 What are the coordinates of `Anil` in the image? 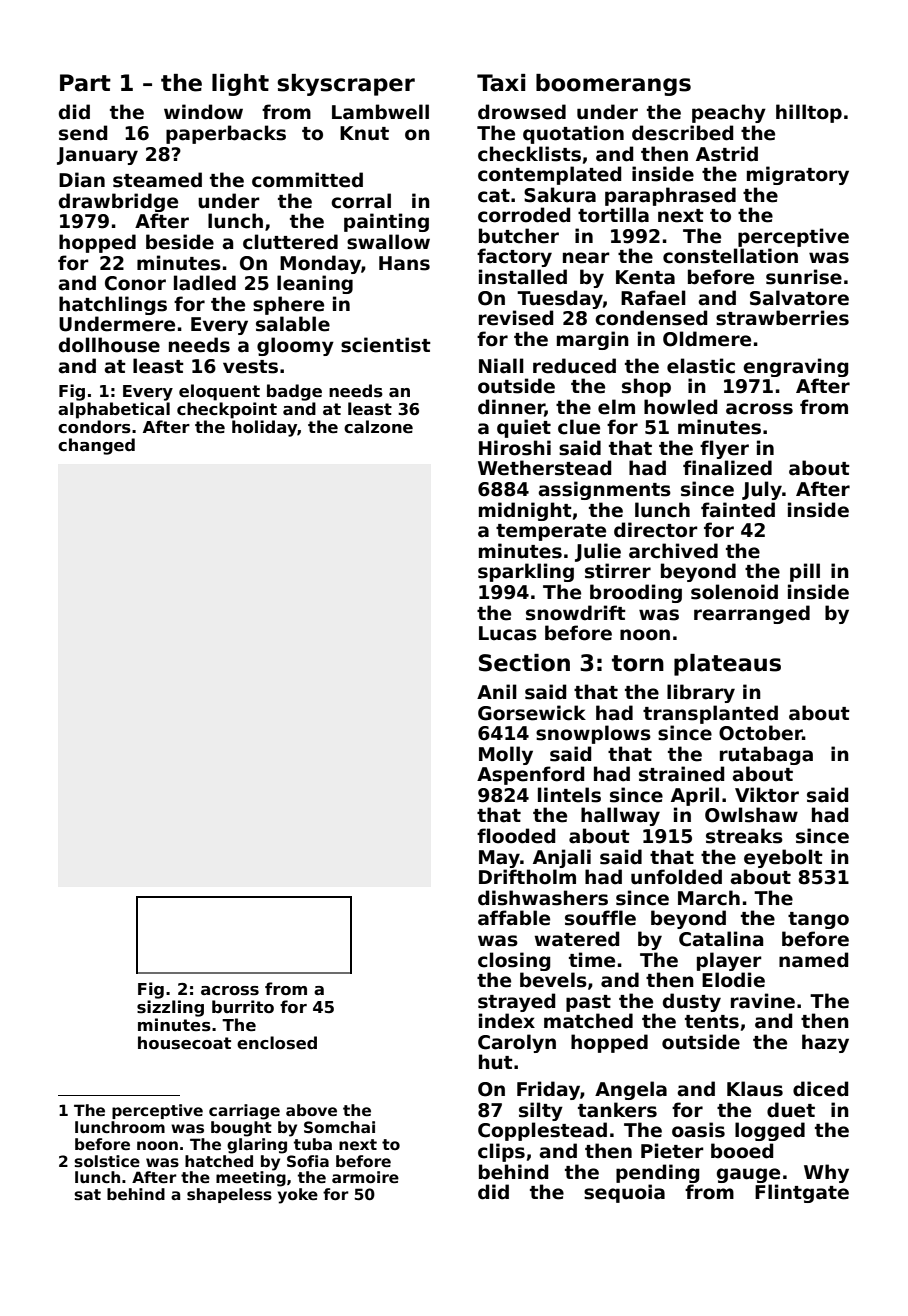 It's located at (497, 691).
